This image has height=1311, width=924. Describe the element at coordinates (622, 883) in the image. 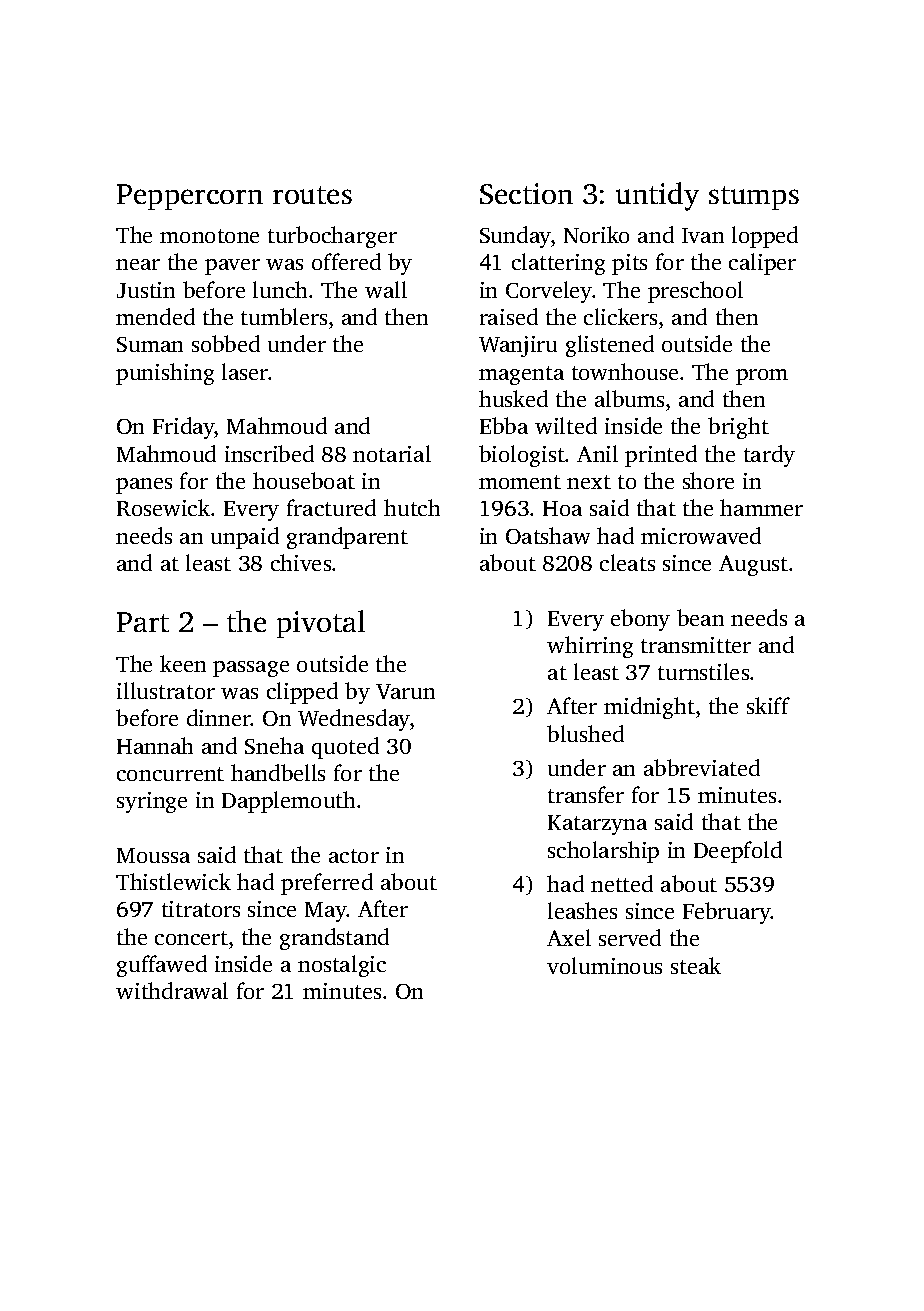

I see `netted` at that location.
